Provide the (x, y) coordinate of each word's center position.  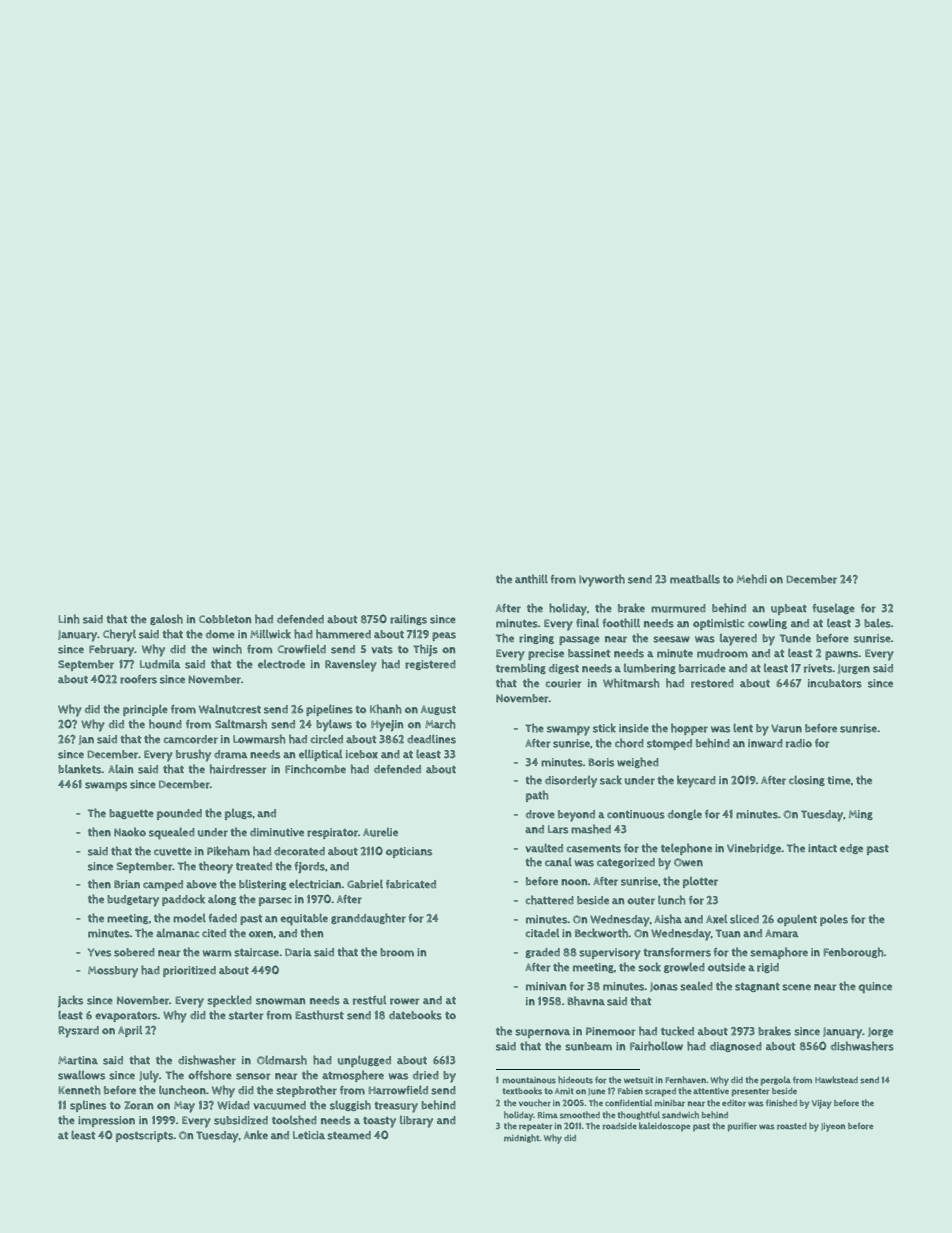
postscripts (145, 1136)
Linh (69, 619)
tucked (677, 1031)
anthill (531, 579)
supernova (542, 1033)
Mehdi (752, 579)
